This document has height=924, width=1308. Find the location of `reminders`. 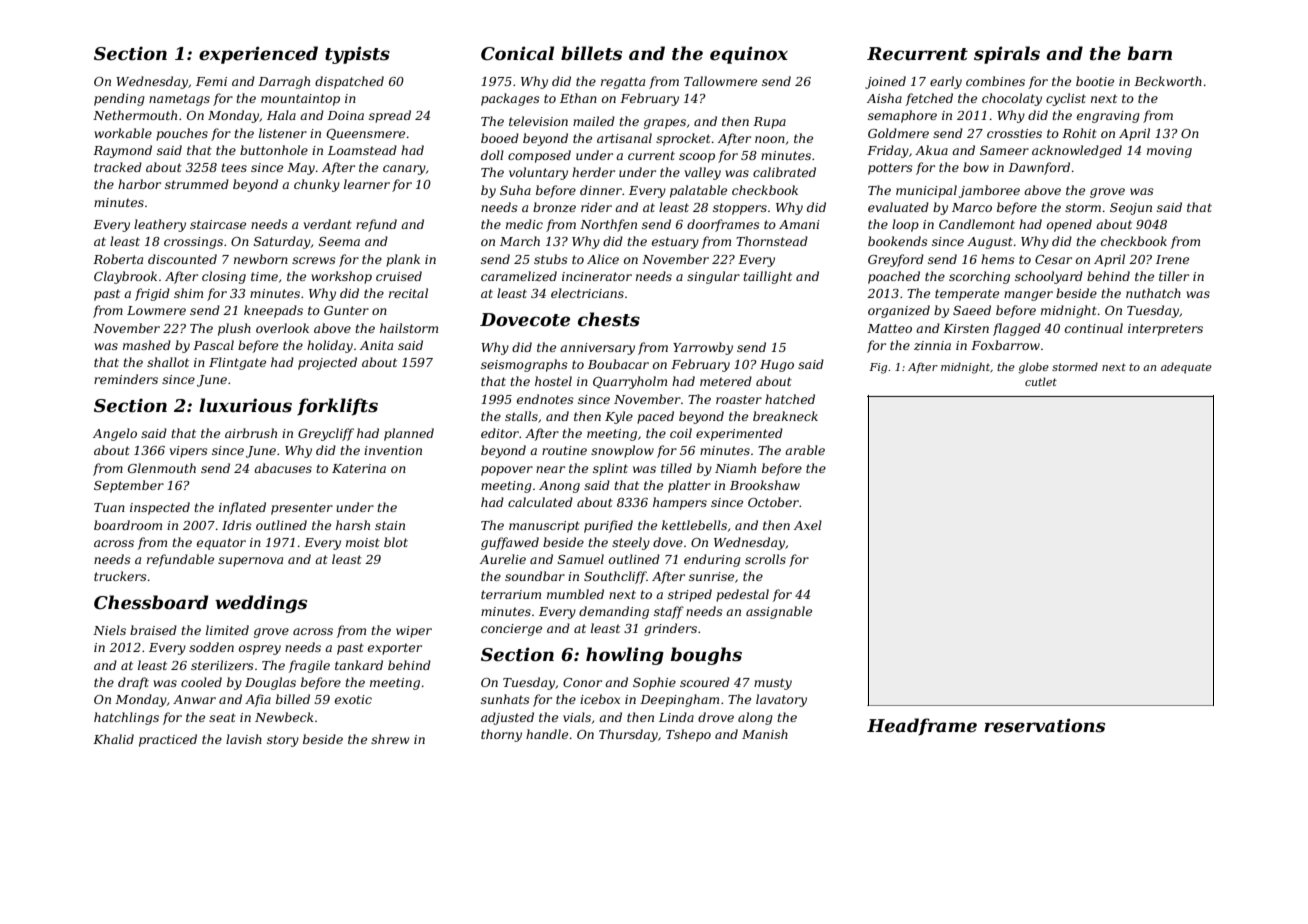

reminders is located at coordinates (126, 379).
